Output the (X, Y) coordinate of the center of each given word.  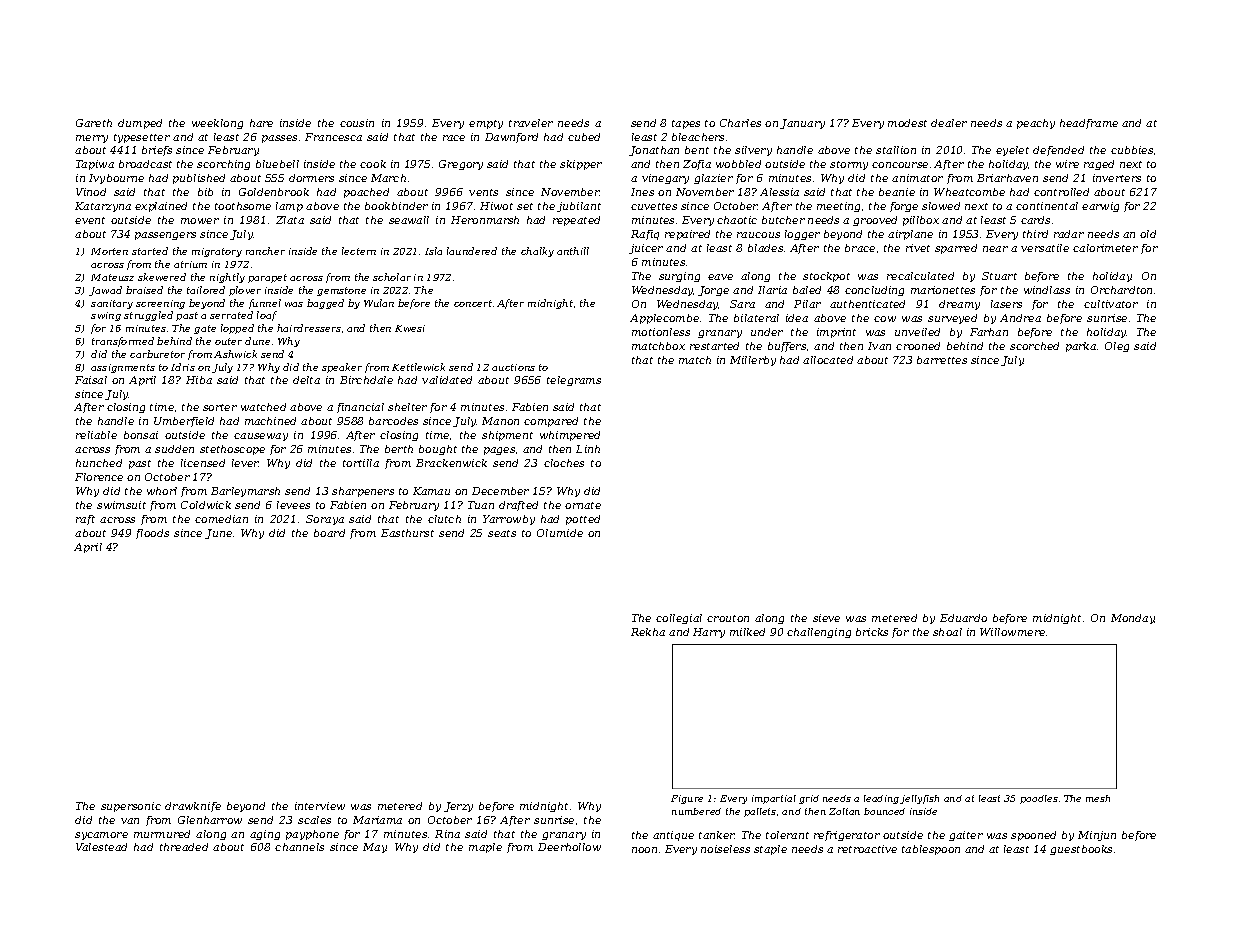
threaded (184, 847)
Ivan (879, 346)
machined (270, 421)
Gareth (94, 123)
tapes (686, 124)
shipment (507, 436)
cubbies (1132, 150)
